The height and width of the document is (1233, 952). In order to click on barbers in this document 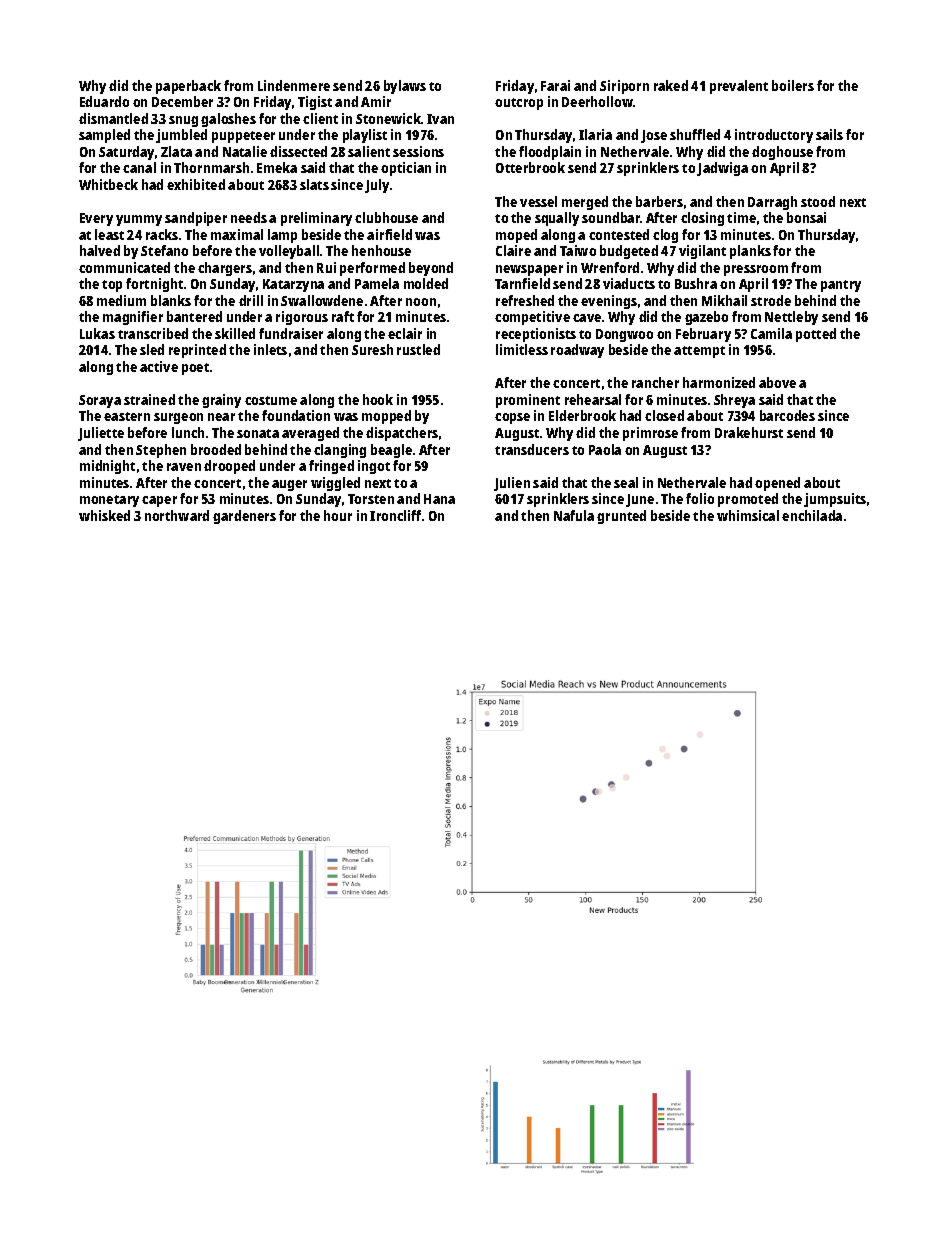, I will do `click(659, 201)`.
